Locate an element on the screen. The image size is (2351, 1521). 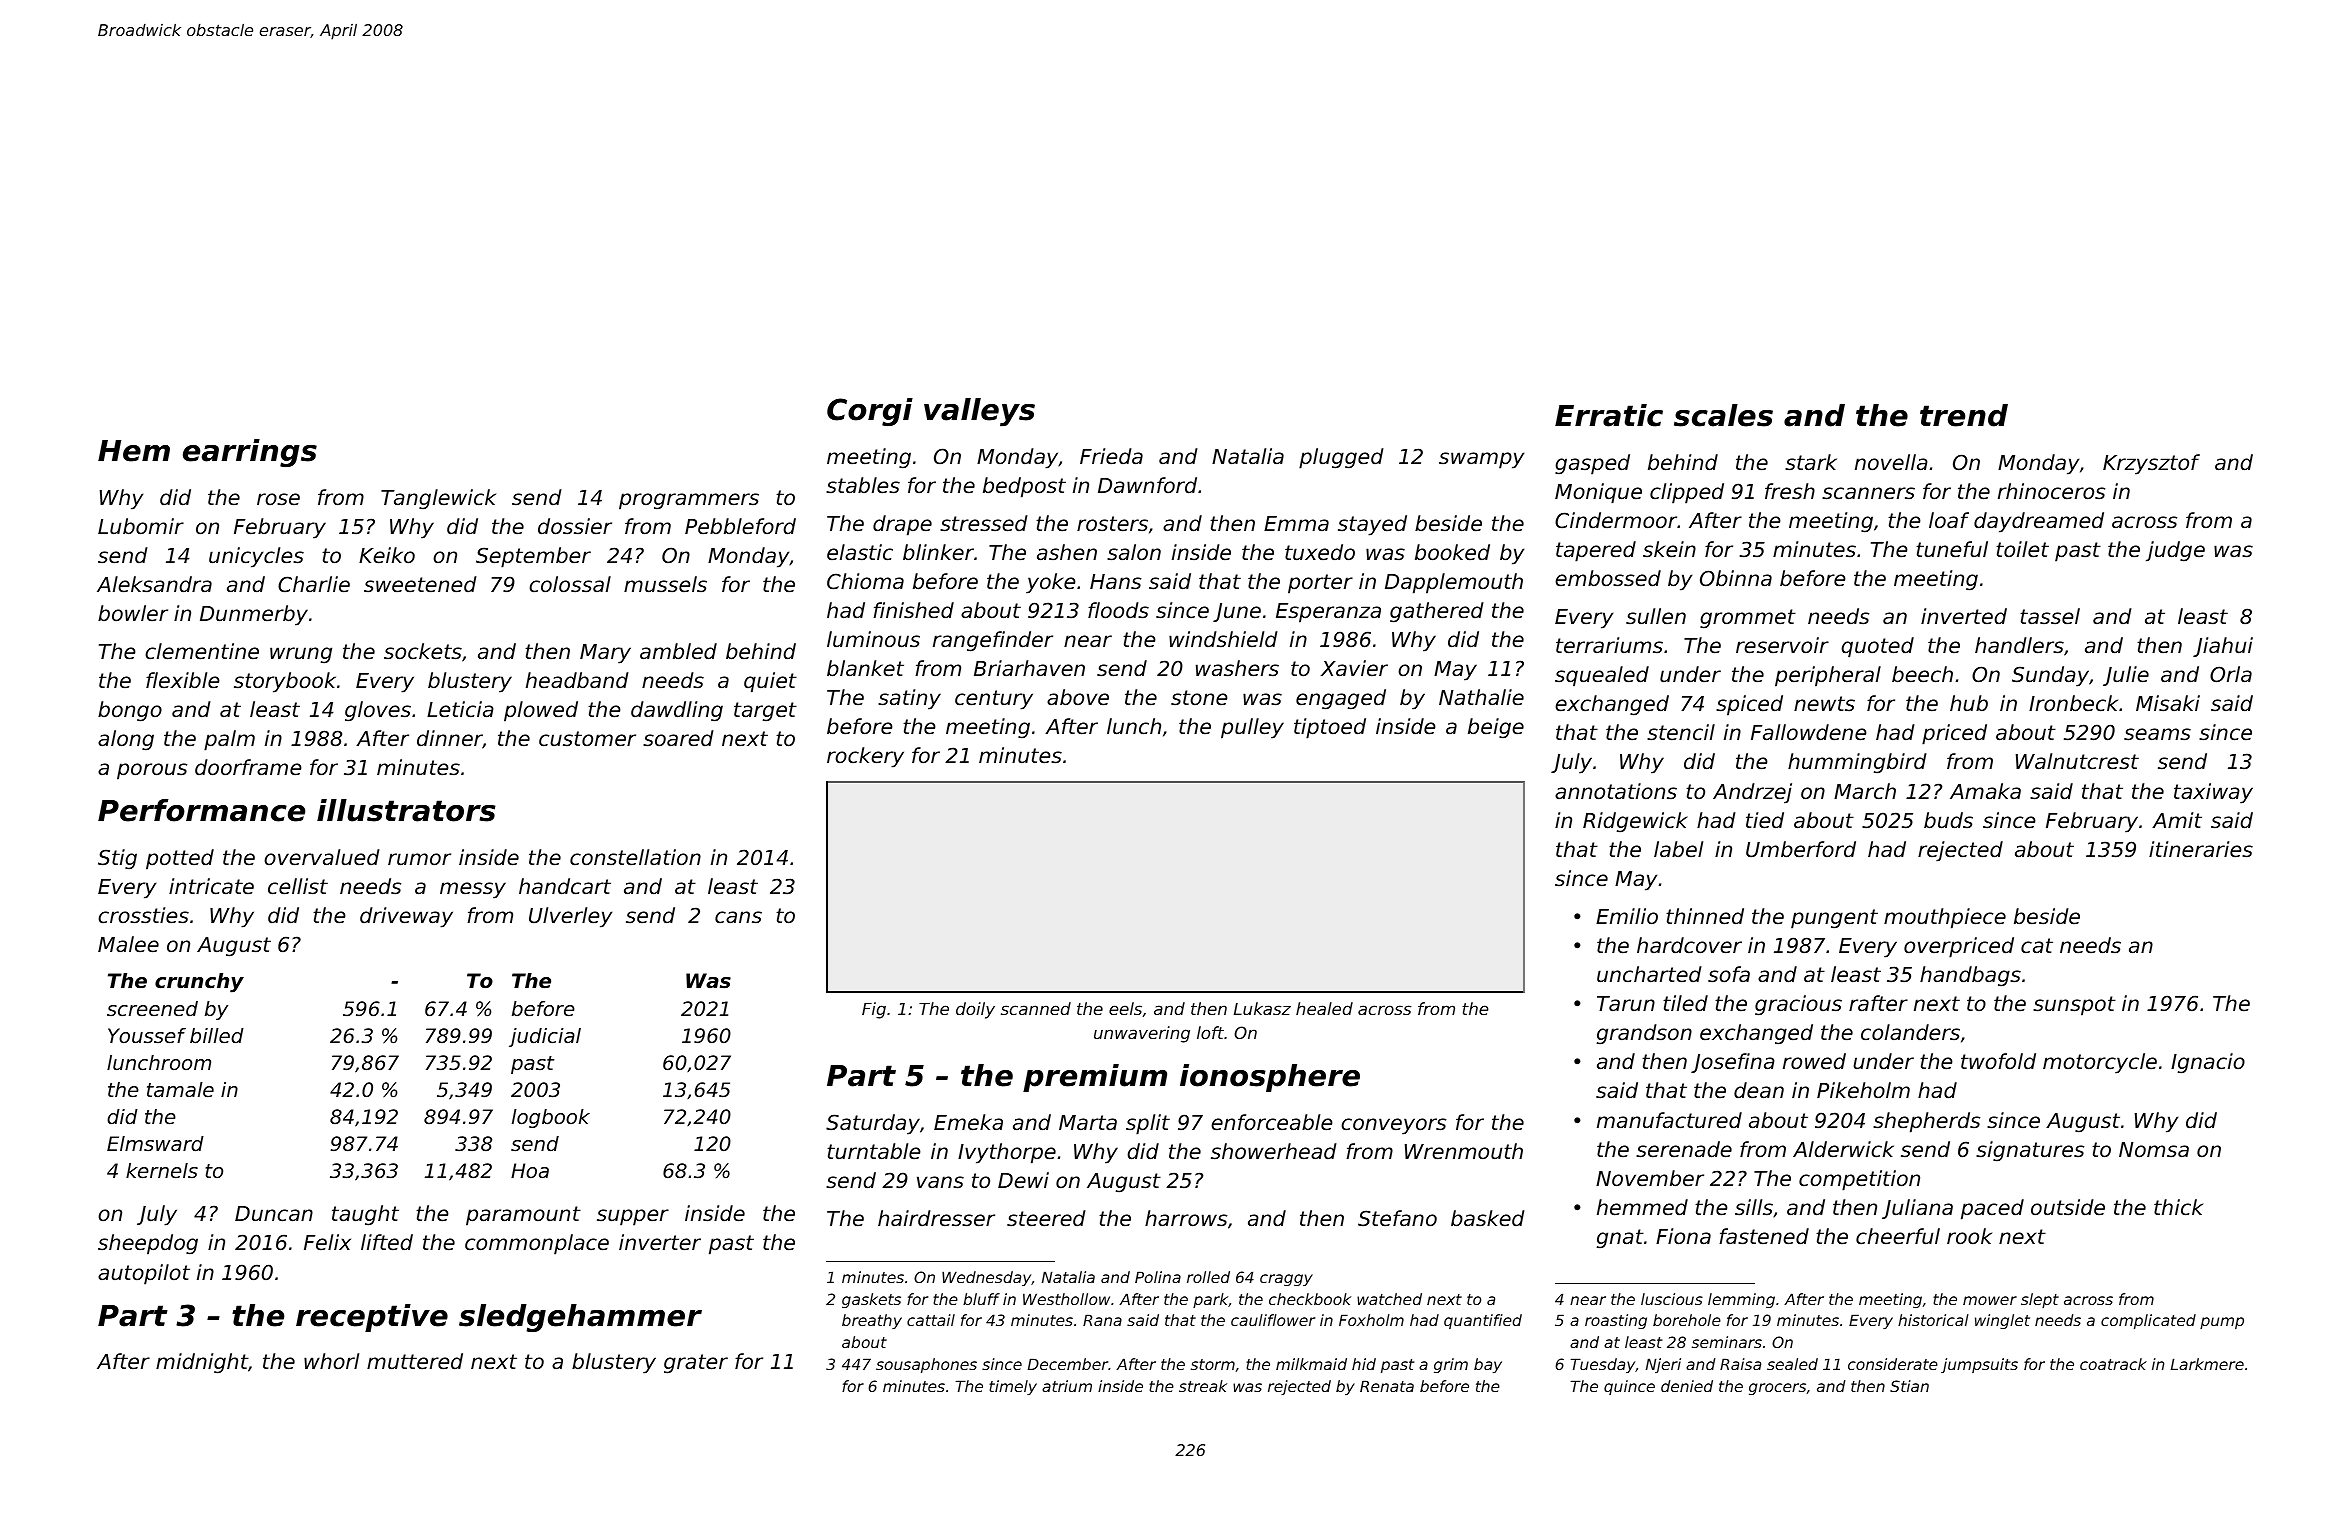
Ivythorpe is located at coordinates (1007, 1153).
